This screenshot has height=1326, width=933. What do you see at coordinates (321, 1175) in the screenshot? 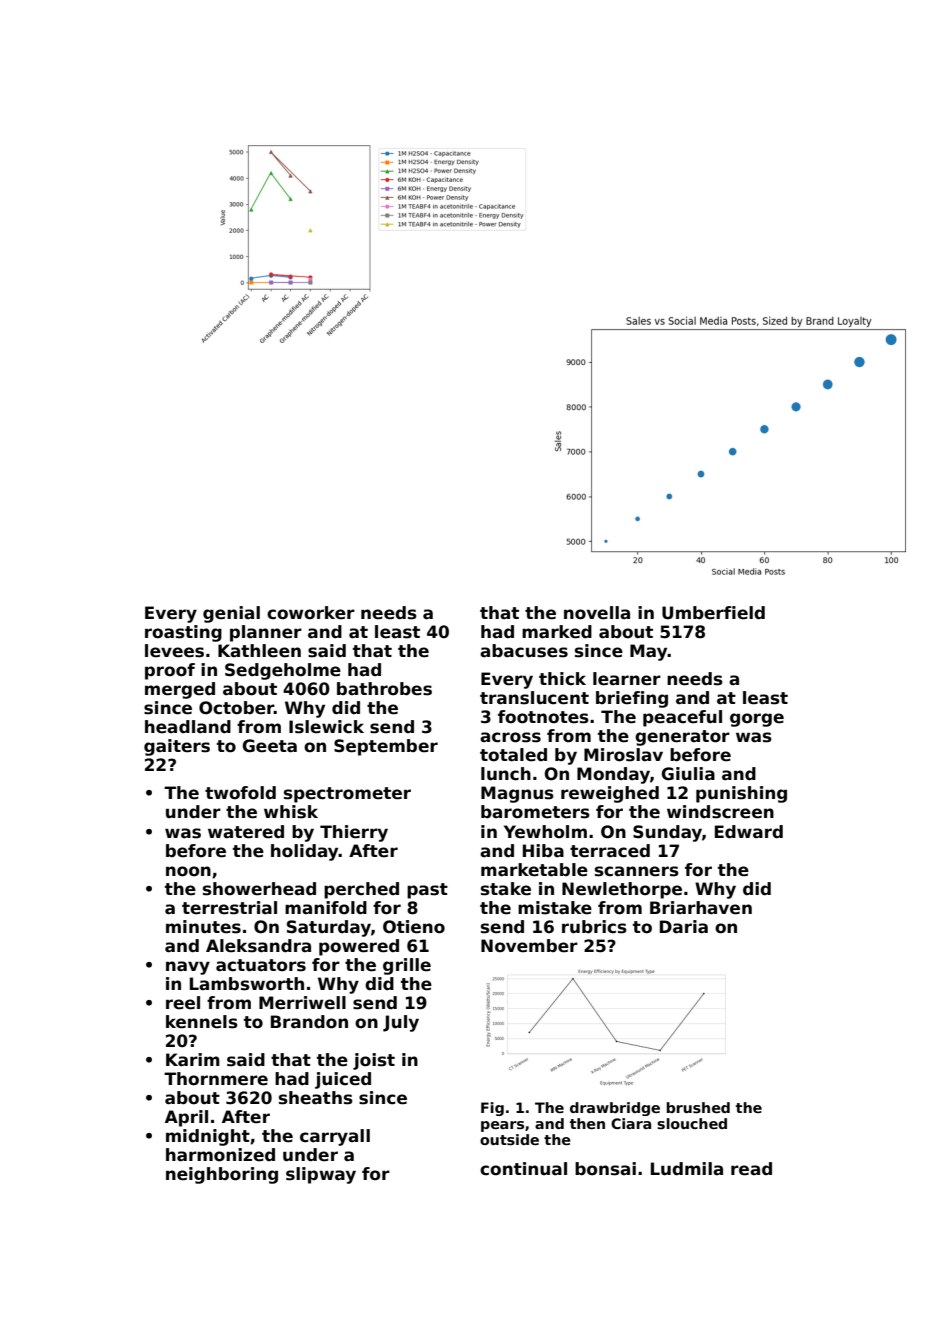
I see `slipway` at bounding box center [321, 1175].
